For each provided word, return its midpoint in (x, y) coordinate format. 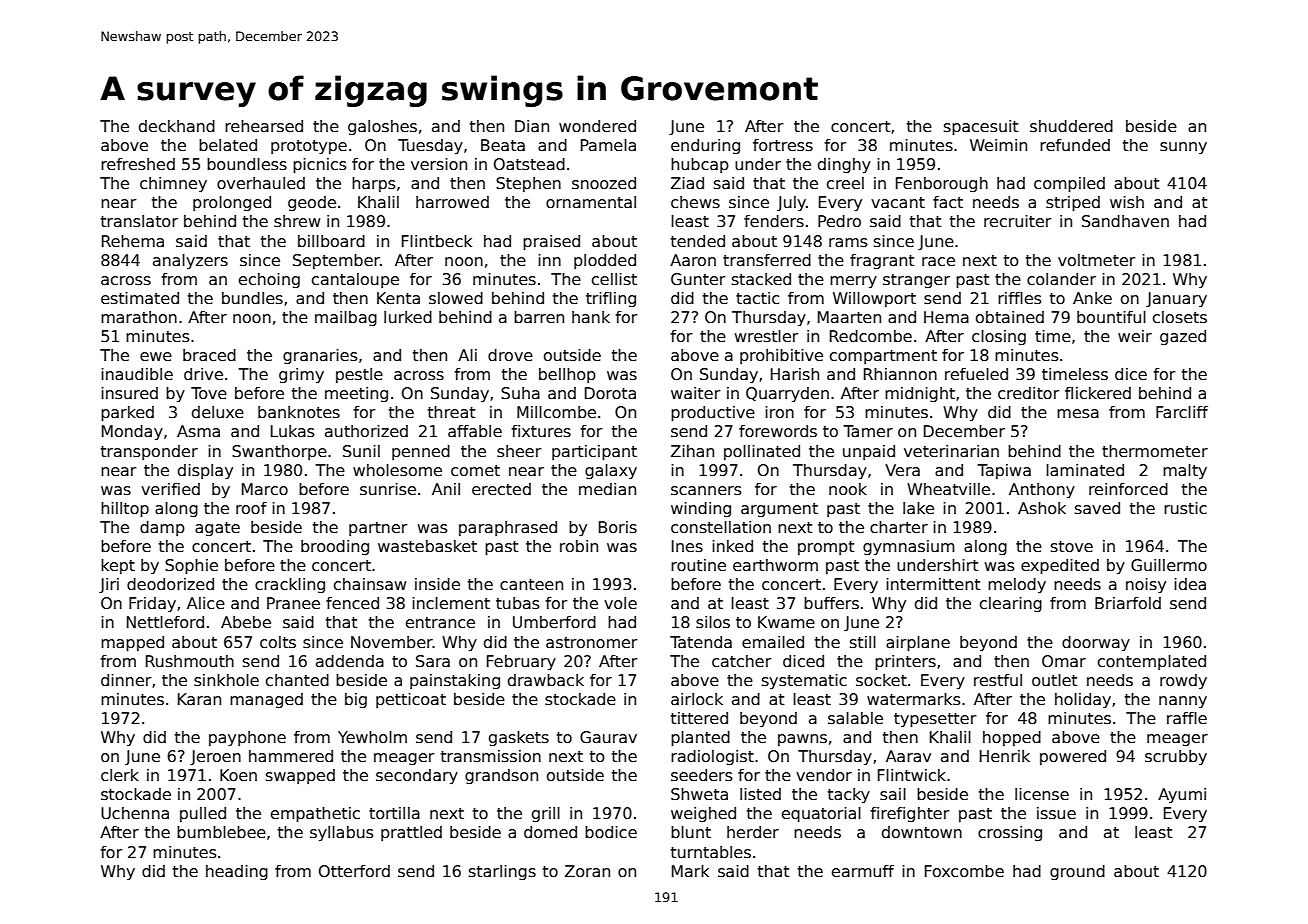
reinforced (1128, 489)
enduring (705, 146)
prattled (411, 833)
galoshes (382, 127)
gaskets (519, 738)
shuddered (1071, 126)
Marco (265, 489)
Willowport (874, 299)
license (1042, 794)
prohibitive (781, 356)
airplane (918, 643)
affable (475, 431)
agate (217, 529)
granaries (320, 356)
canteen (531, 585)
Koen (238, 775)
